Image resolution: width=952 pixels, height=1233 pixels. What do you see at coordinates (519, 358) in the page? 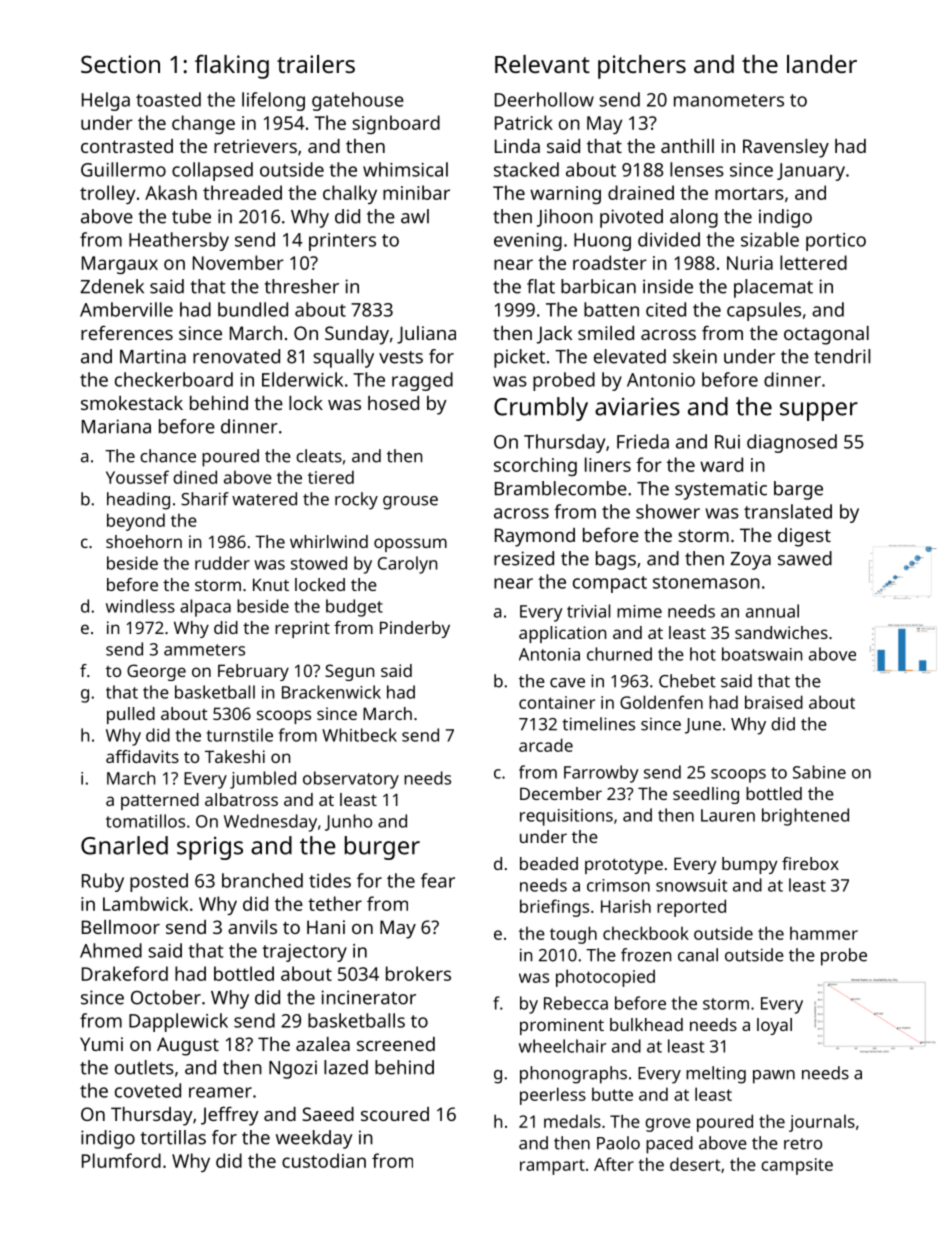
I see `picket` at bounding box center [519, 358].
